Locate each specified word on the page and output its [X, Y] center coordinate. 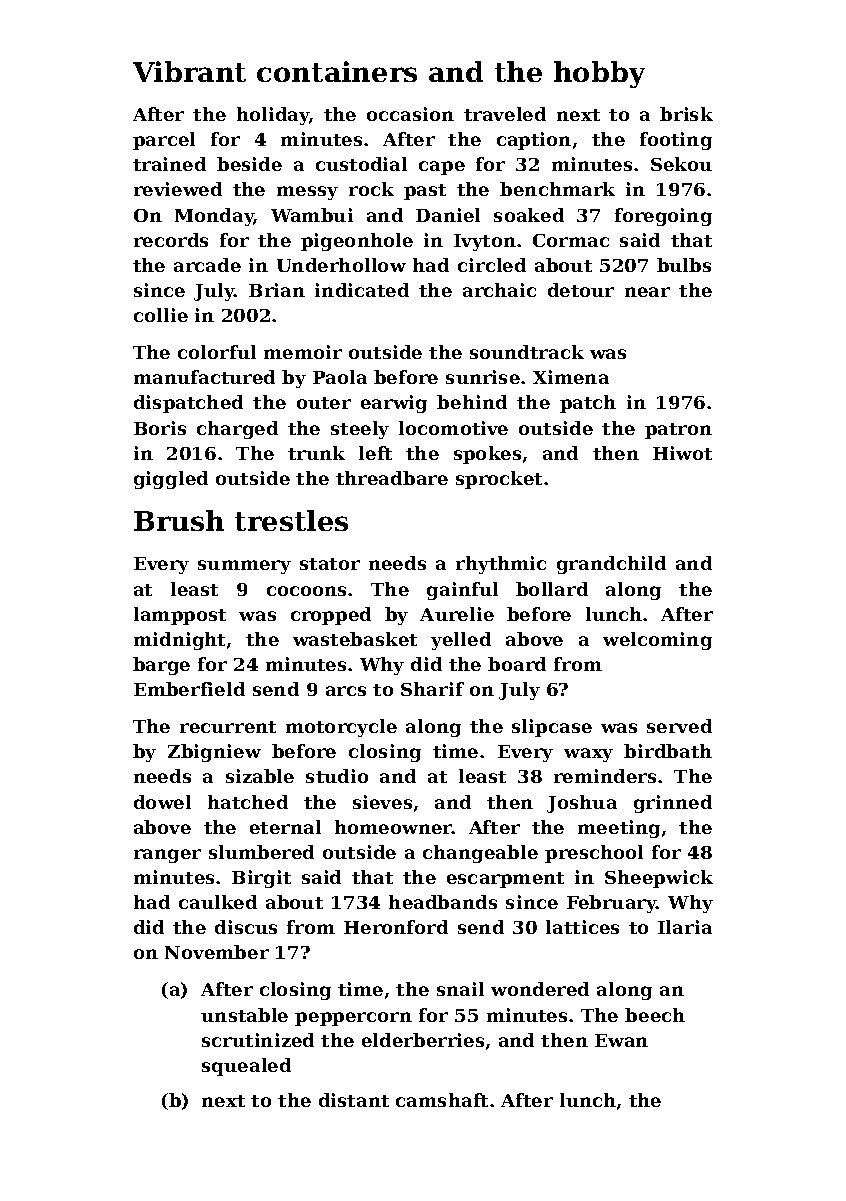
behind [472, 402]
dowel [162, 802]
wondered [540, 989]
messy [307, 193]
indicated [362, 290]
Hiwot [682, 453]
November [217, 952]
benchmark [557, 189]
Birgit [261, 879]
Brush [179, 520]
